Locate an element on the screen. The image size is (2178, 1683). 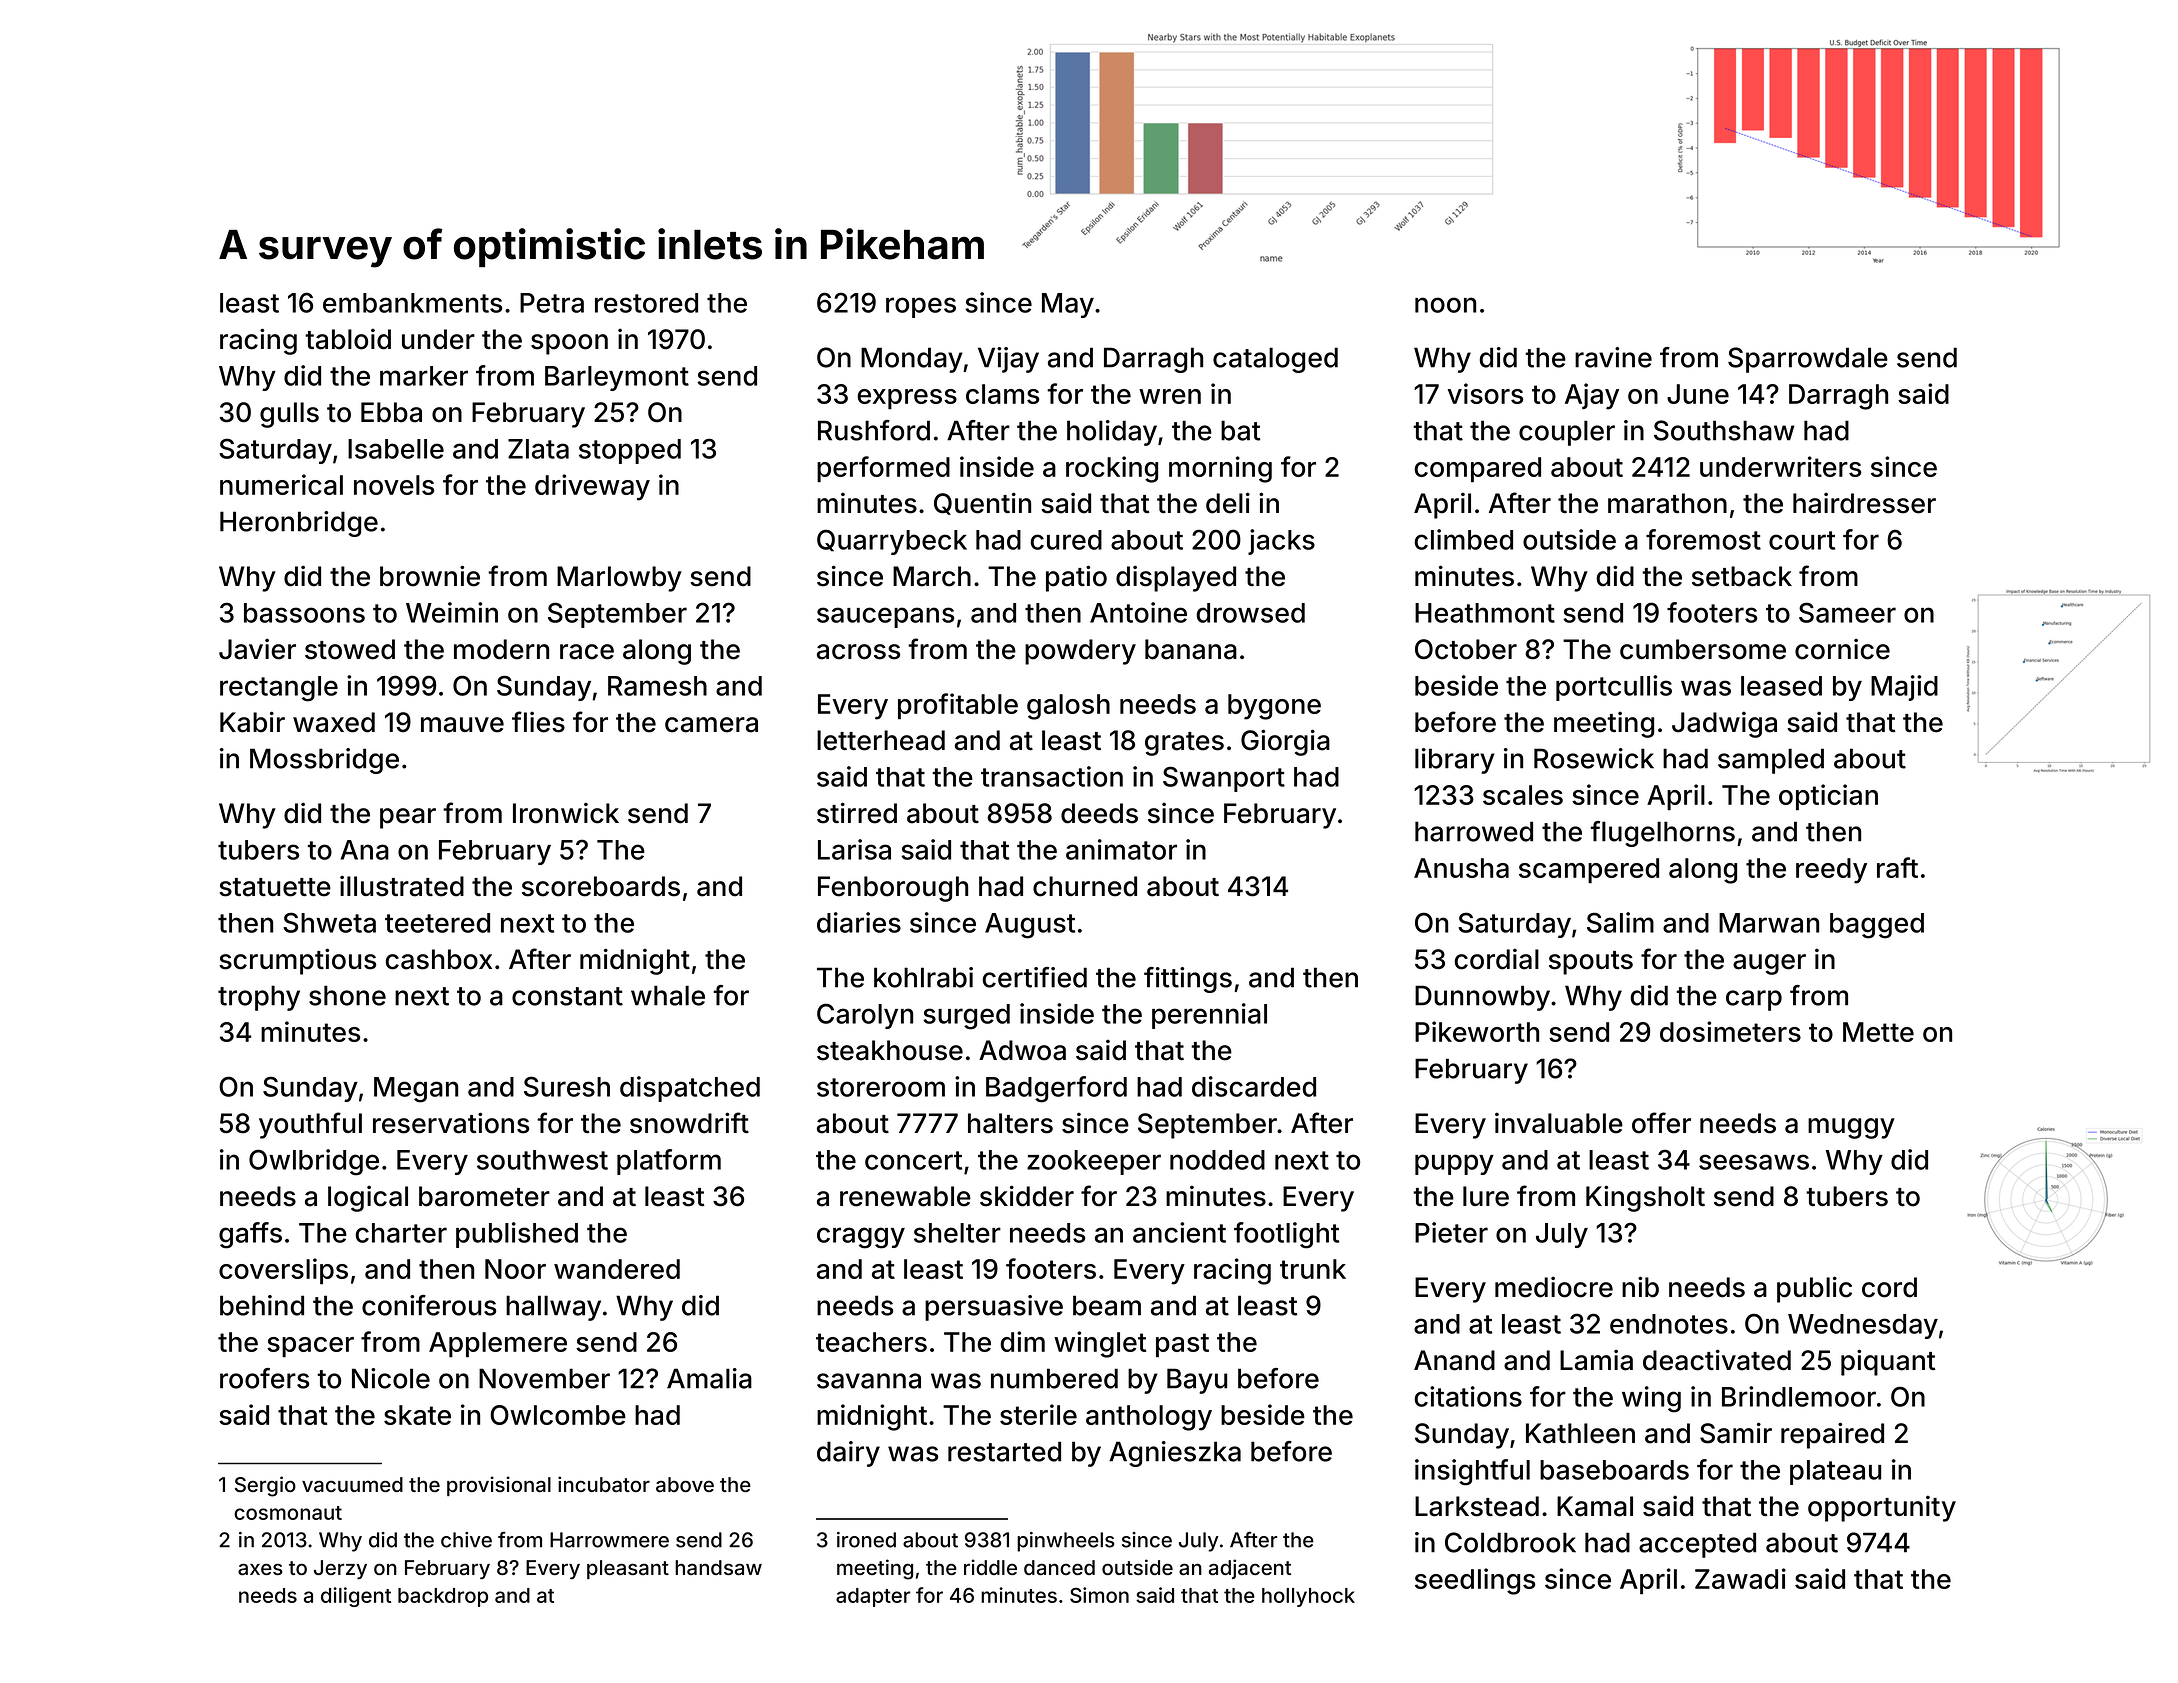
Mette is located at coordinates (1878, 1032).
